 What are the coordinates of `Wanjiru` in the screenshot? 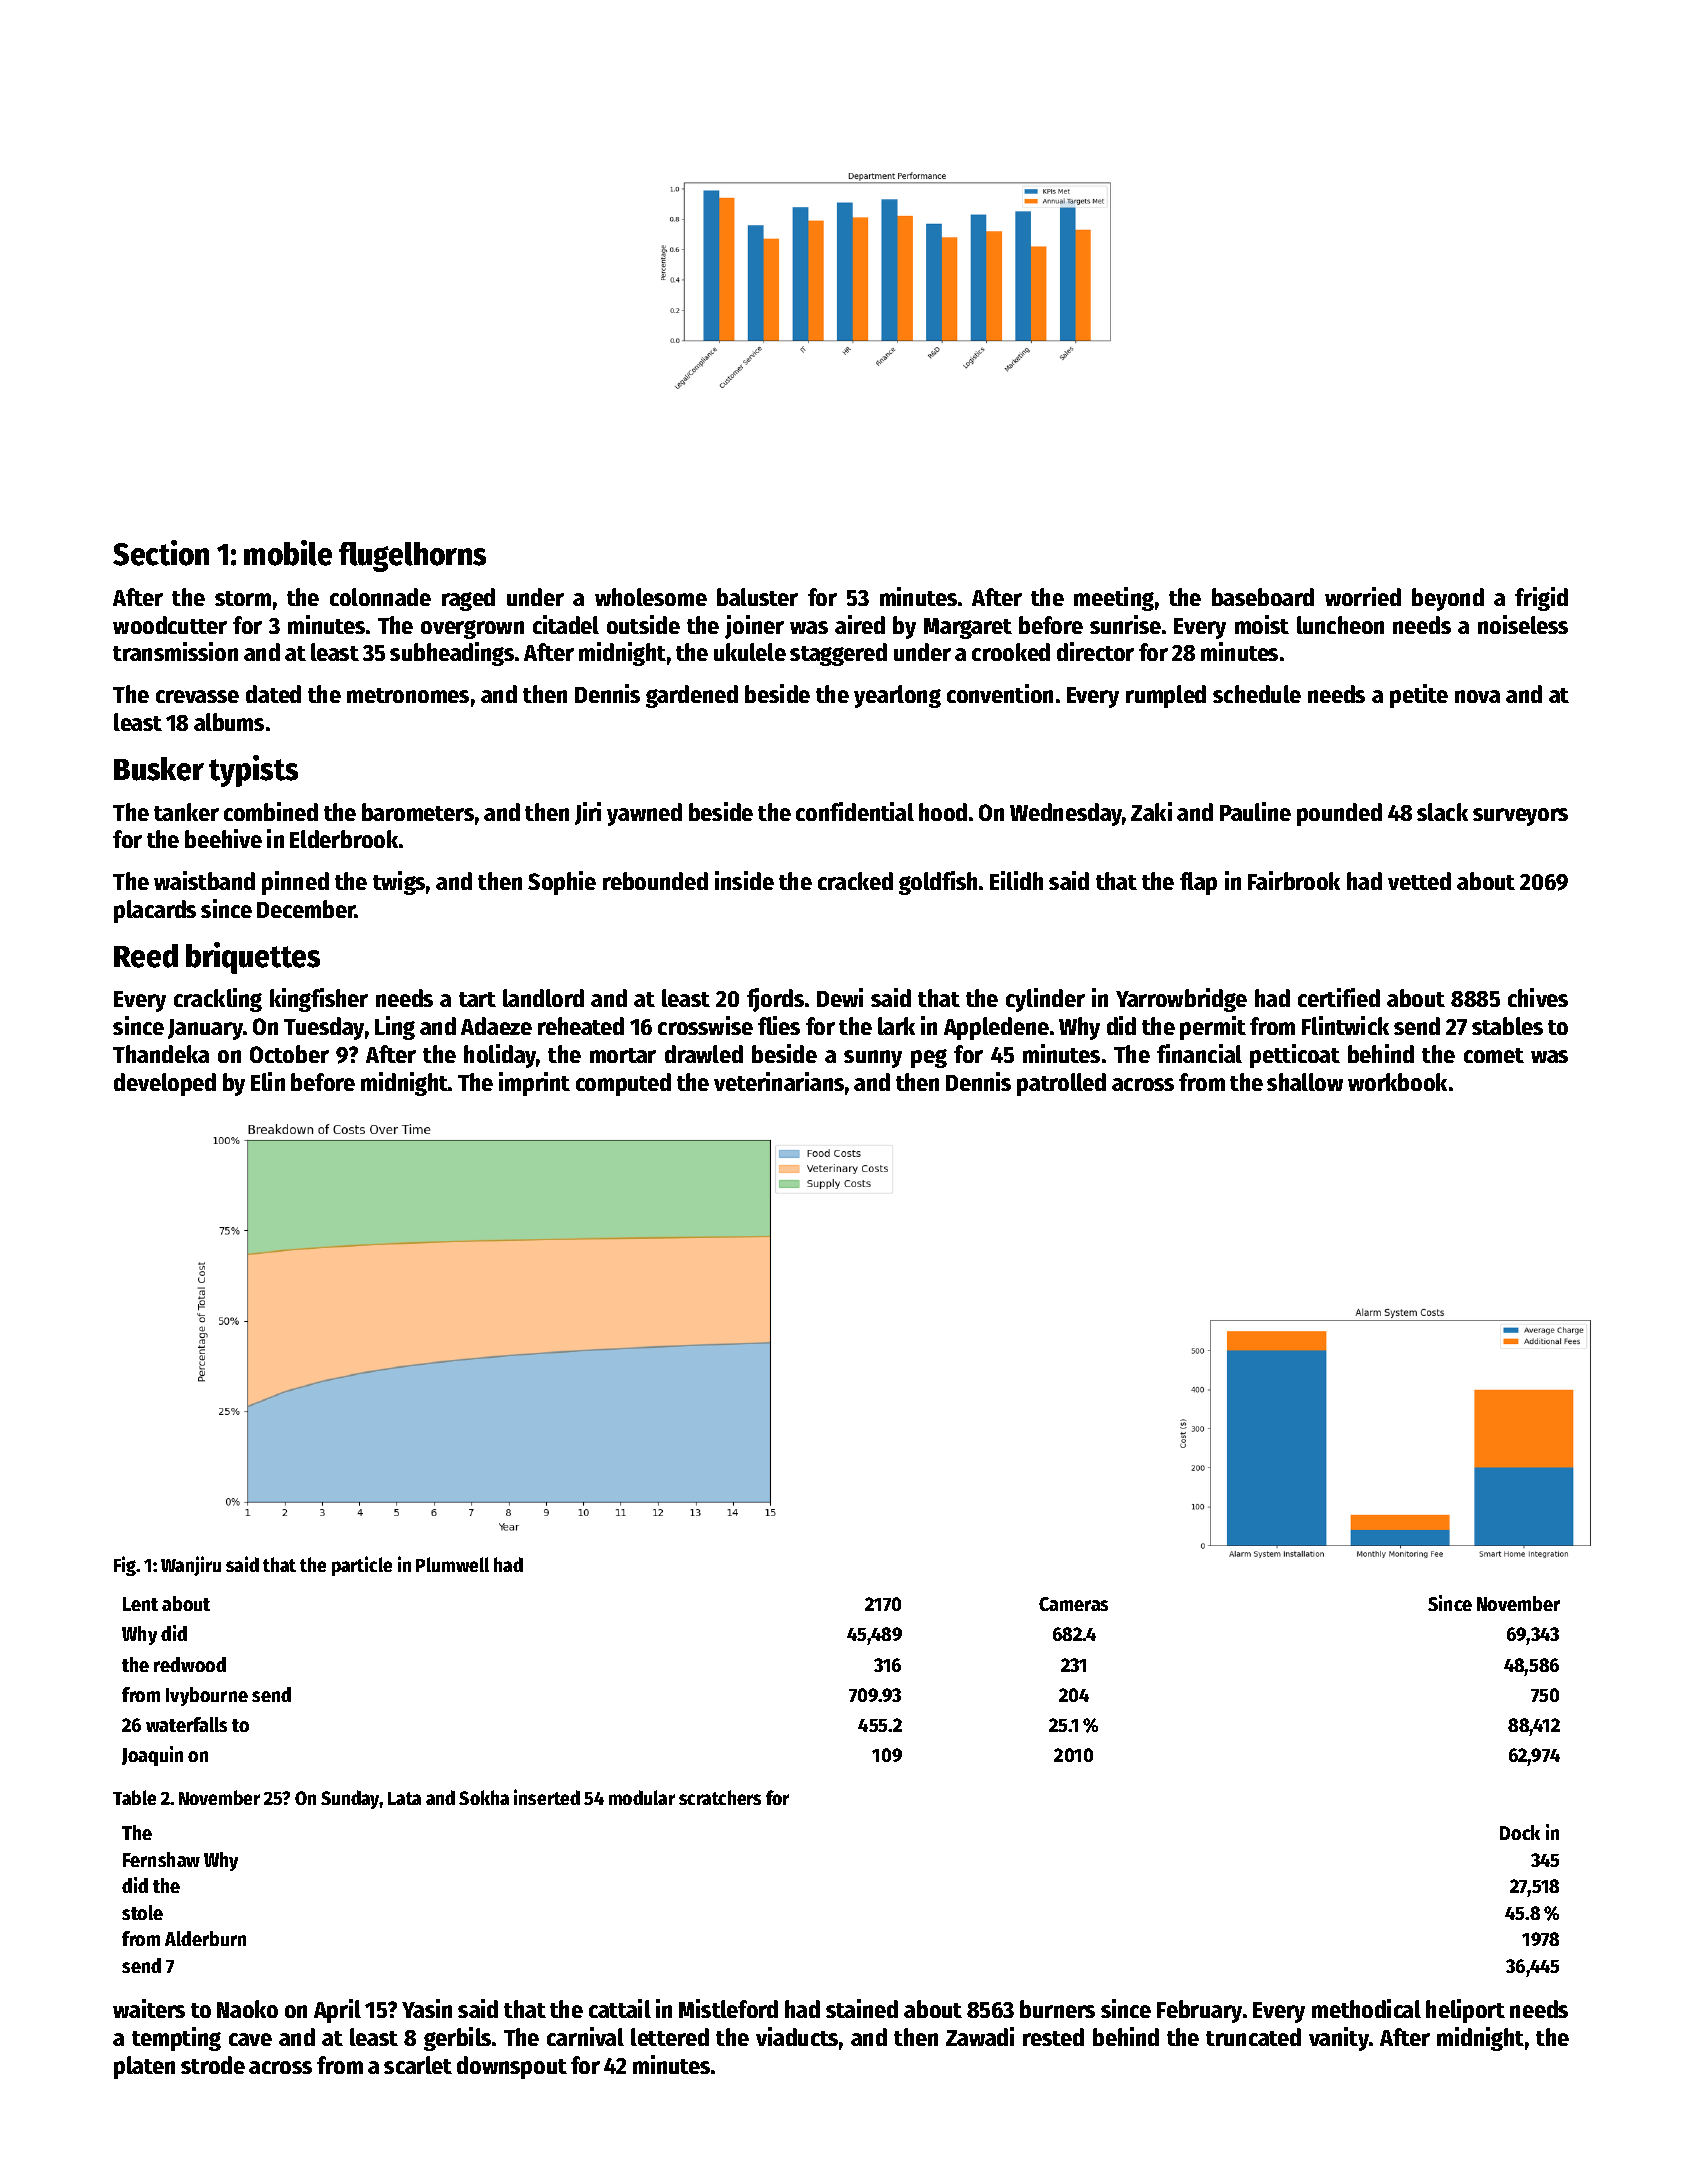 It's located at (191, 1566).
